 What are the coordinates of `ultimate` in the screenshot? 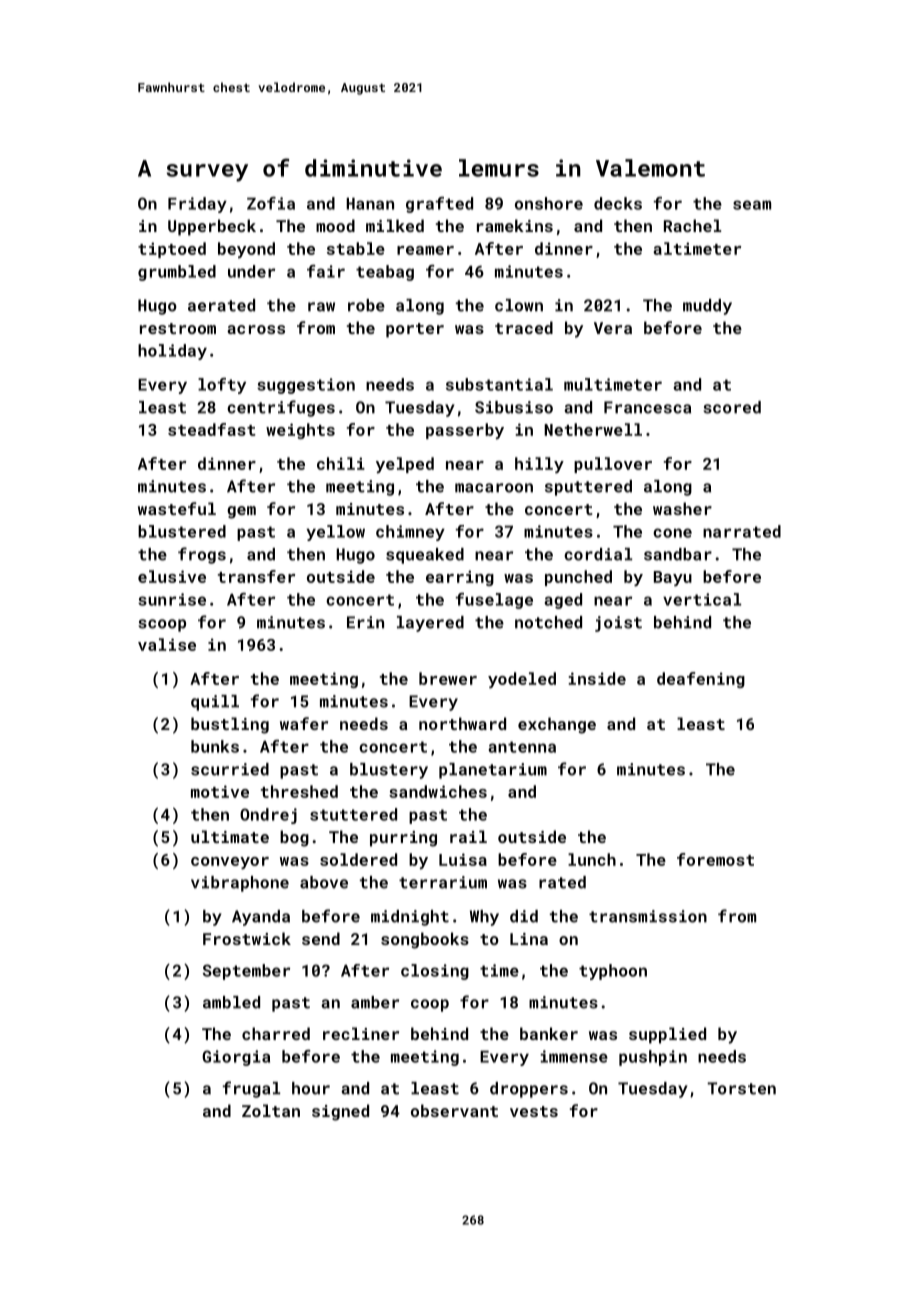 It's located at (230, 836).
